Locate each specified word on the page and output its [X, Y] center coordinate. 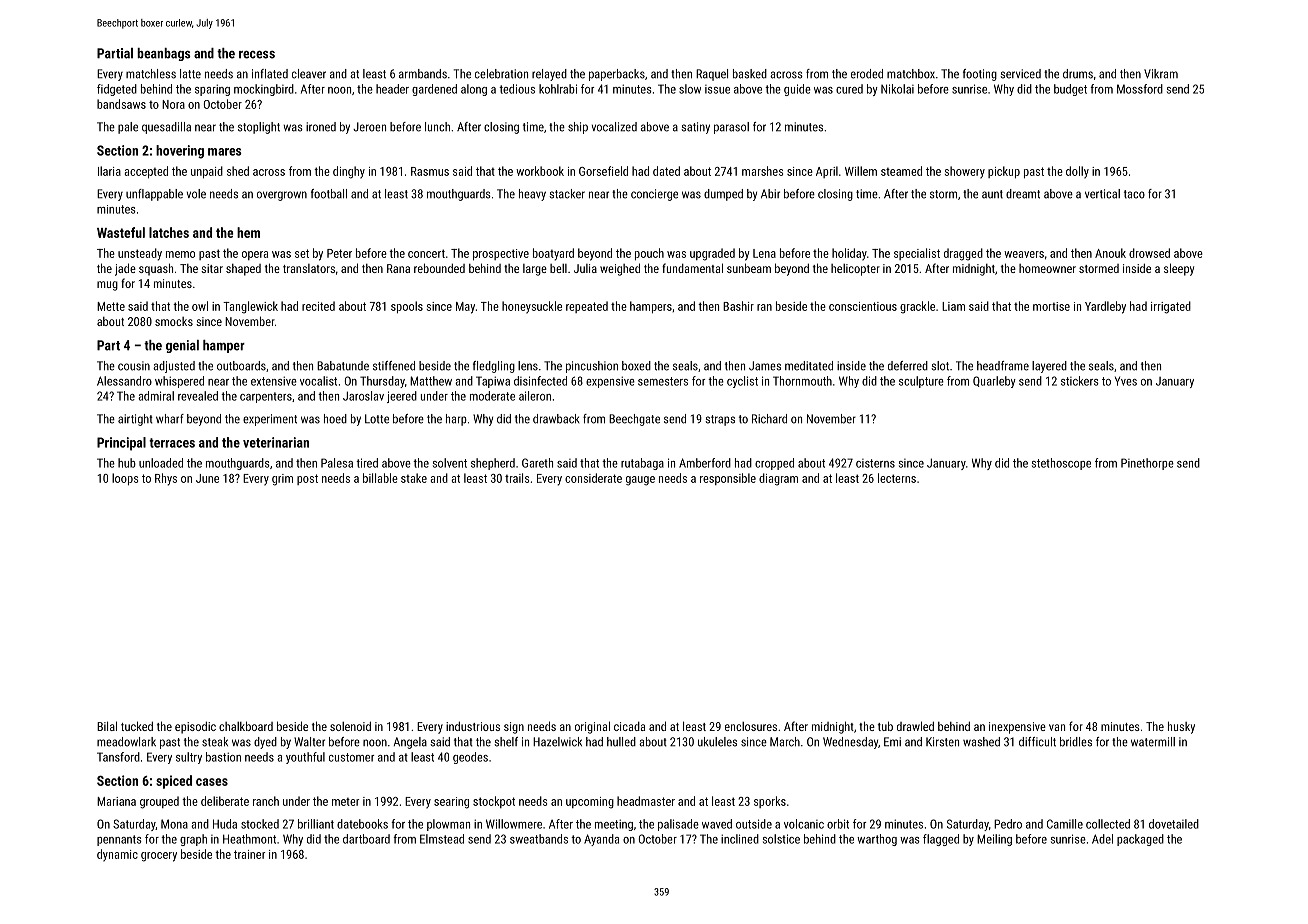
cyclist [742, 382]
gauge [640, 481]
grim [282, 480]
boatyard [553, 254]
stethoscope [1061, 464]
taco [1134, 194]
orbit [838, 824]
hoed [335, 419]
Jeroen [369, 127]
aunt [992, 194]
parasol [731, 128]
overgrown [282, 196]
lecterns [897, 478]
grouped [159, 802]
